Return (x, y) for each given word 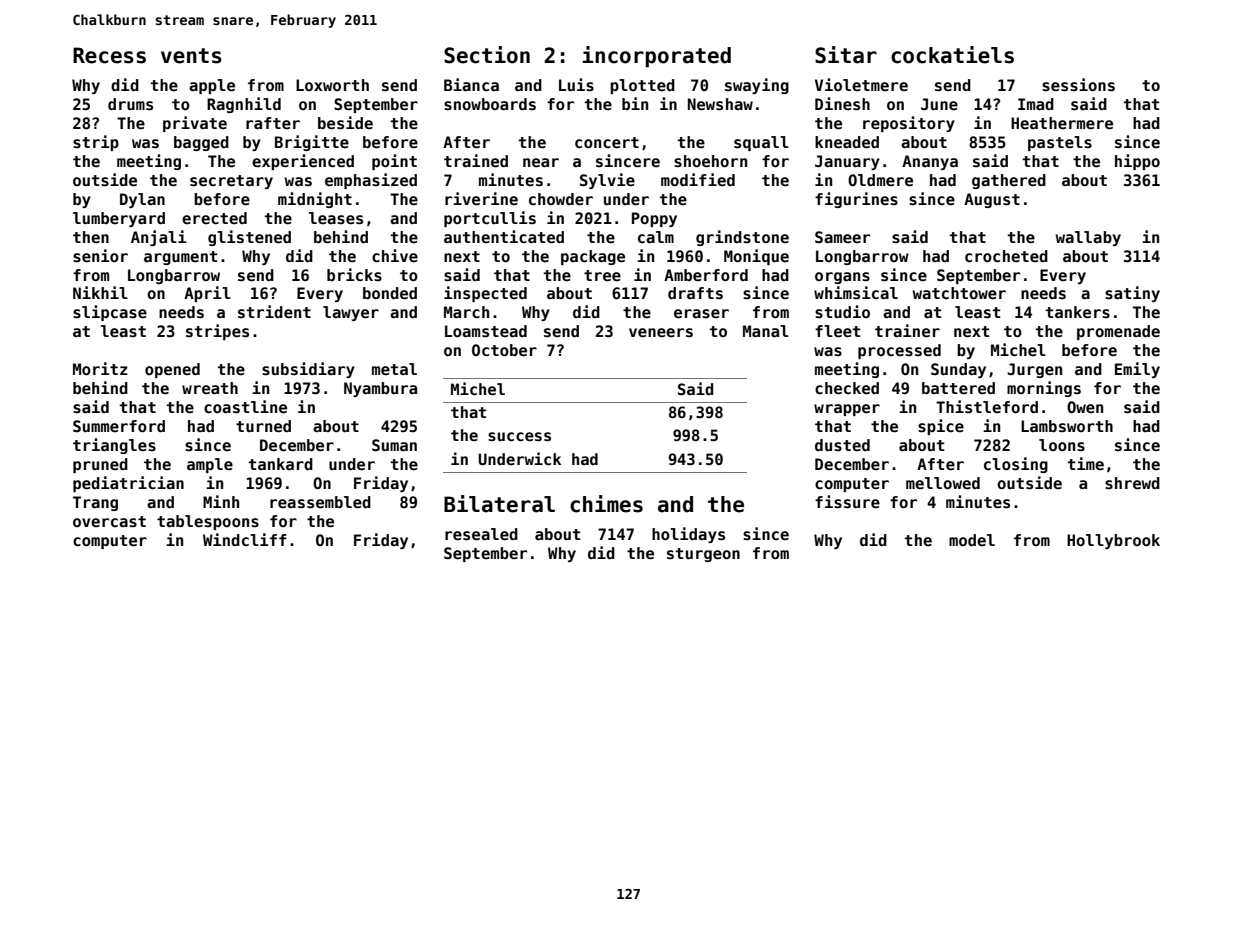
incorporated (656, 57)
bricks (354, 274)
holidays (688, 535)
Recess (109, 55)
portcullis (490, 219)
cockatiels (952, 55)
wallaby (1088, 238)
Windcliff (245, 539)
